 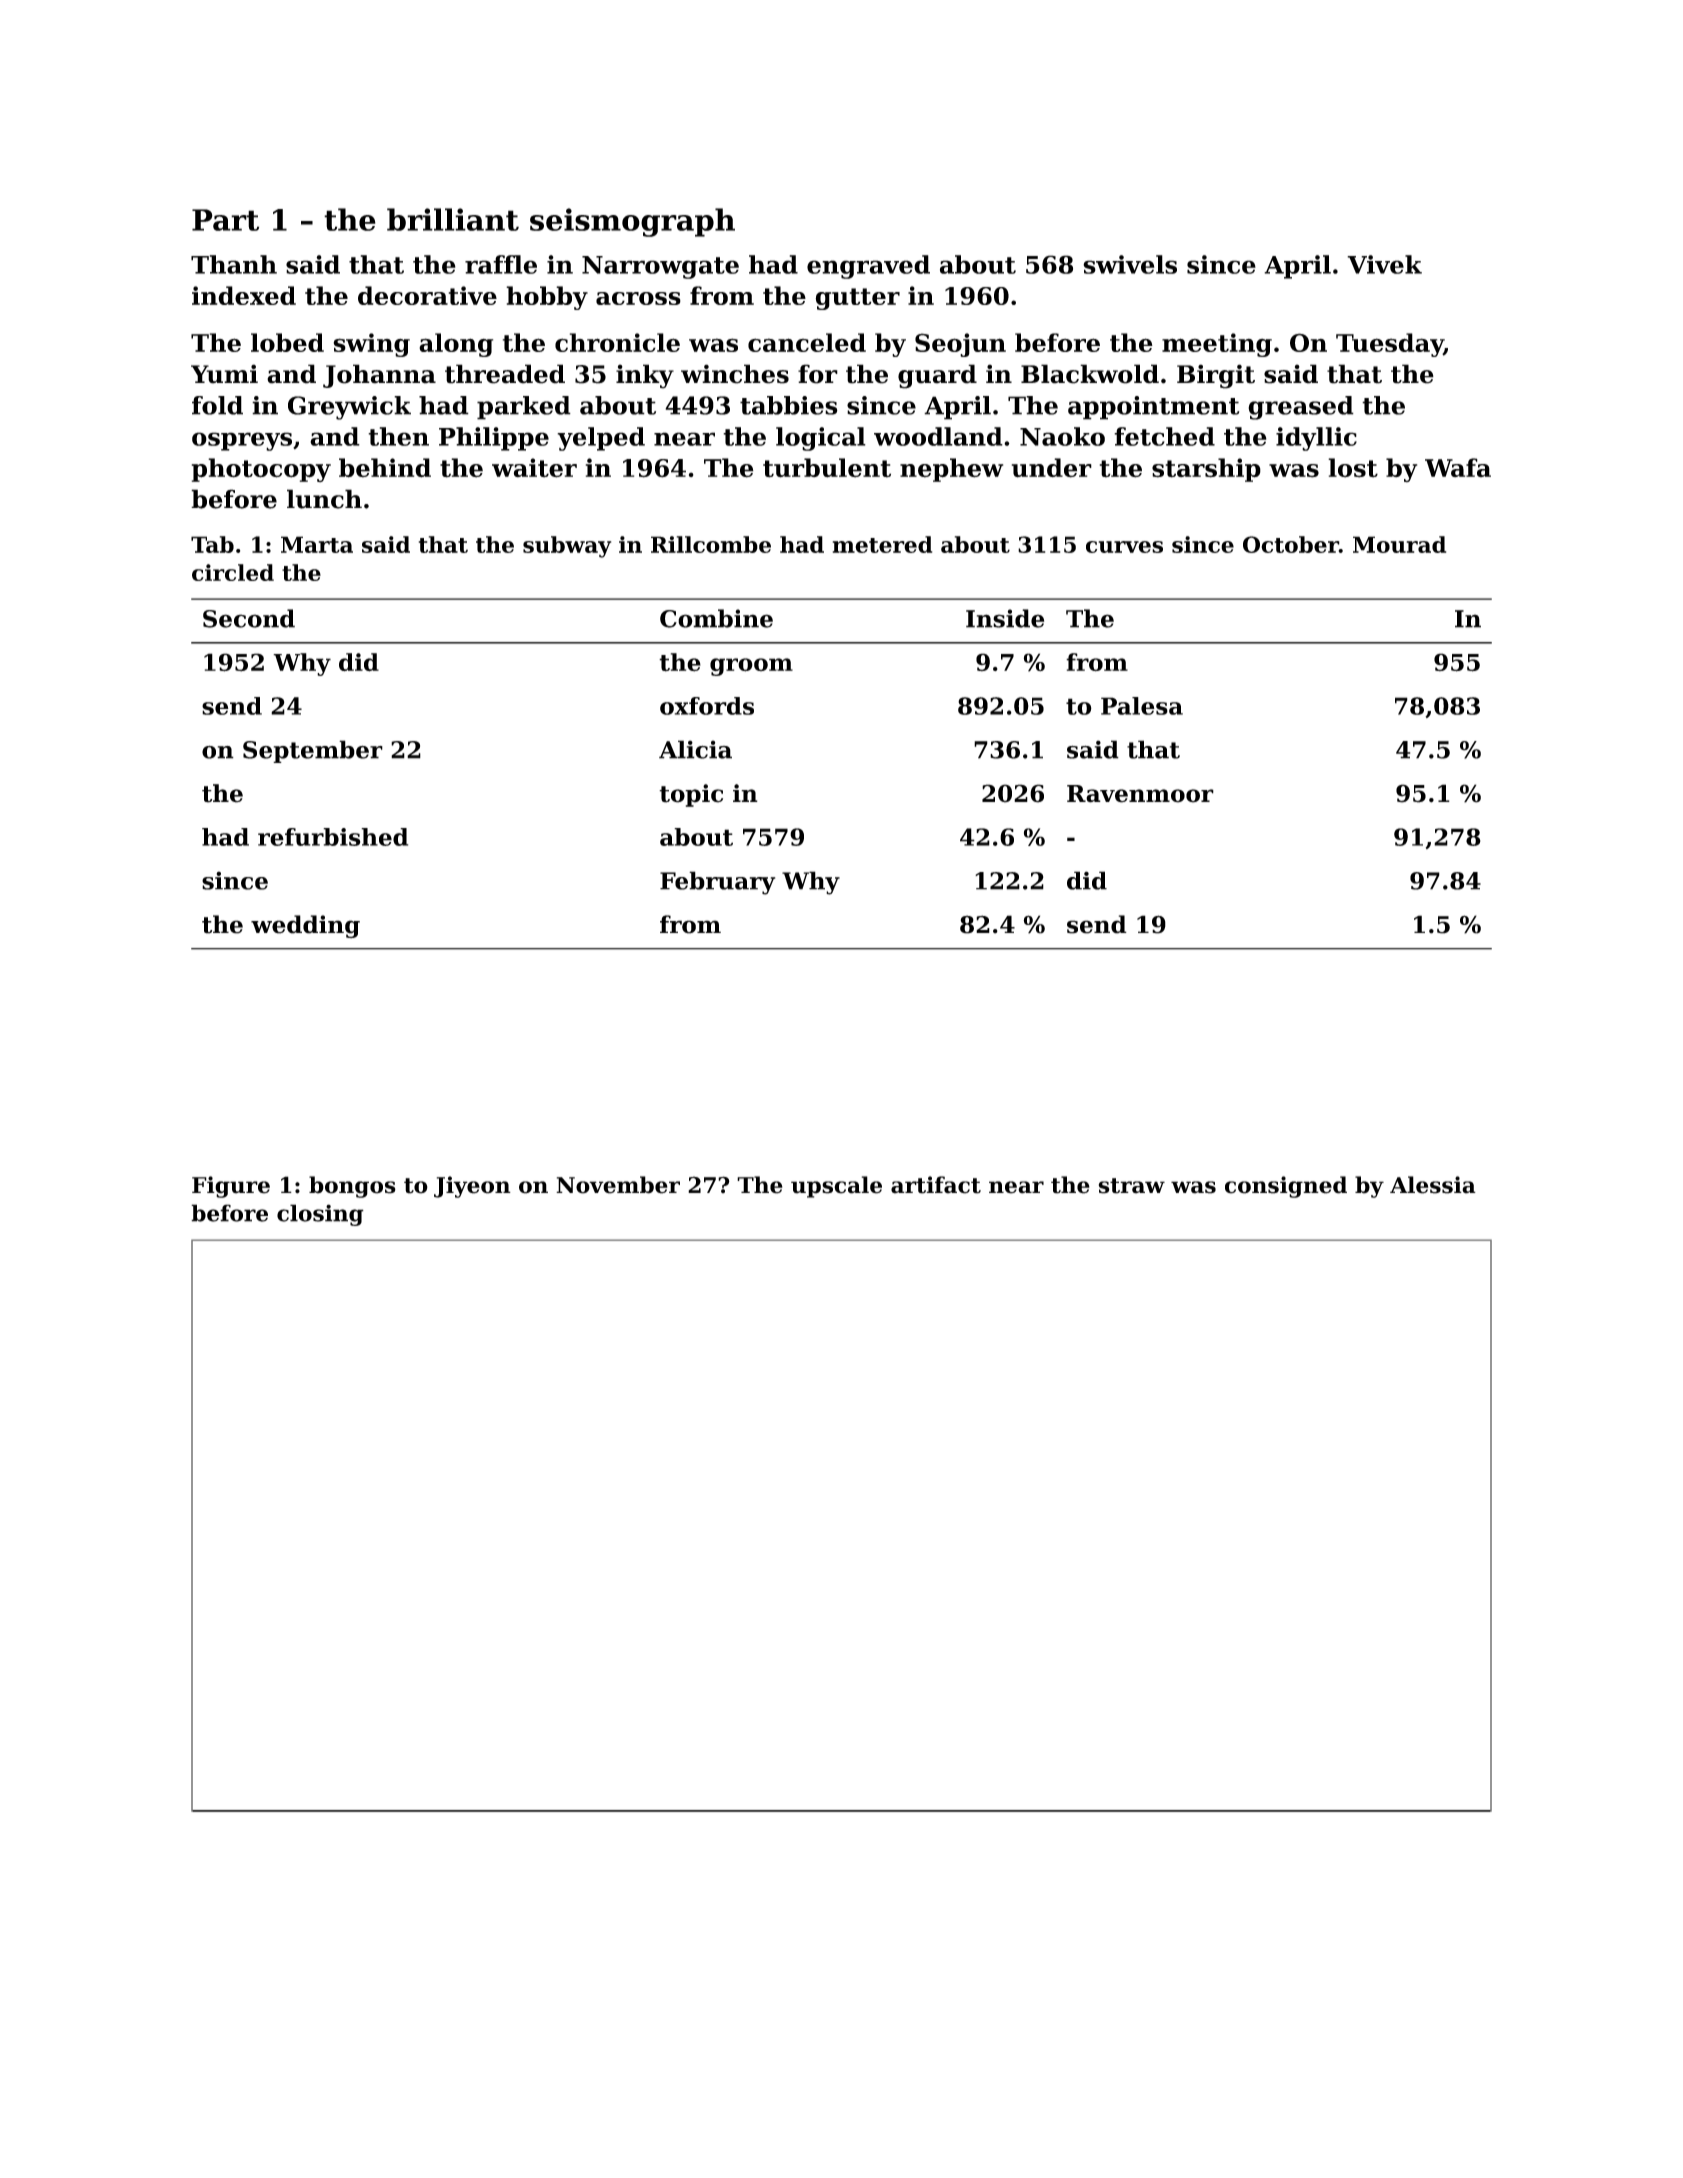 What do you see at coordinates (1384, 264) in the image?
I see `Vivek` at bounding box center [1384, 264].
